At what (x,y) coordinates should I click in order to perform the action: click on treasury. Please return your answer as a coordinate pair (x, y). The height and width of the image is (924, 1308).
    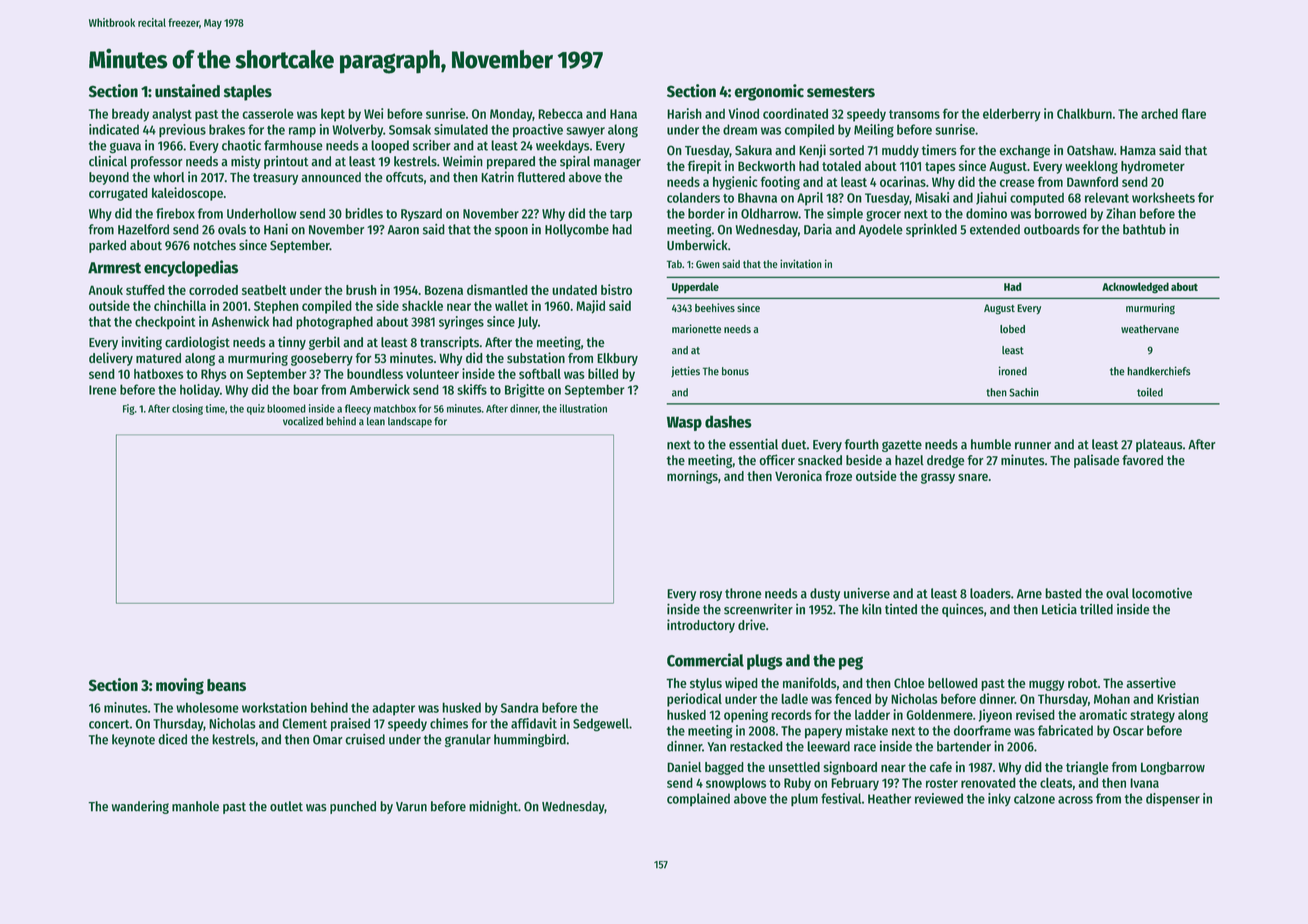
    Looking at the image, I should click on (275, 179).
